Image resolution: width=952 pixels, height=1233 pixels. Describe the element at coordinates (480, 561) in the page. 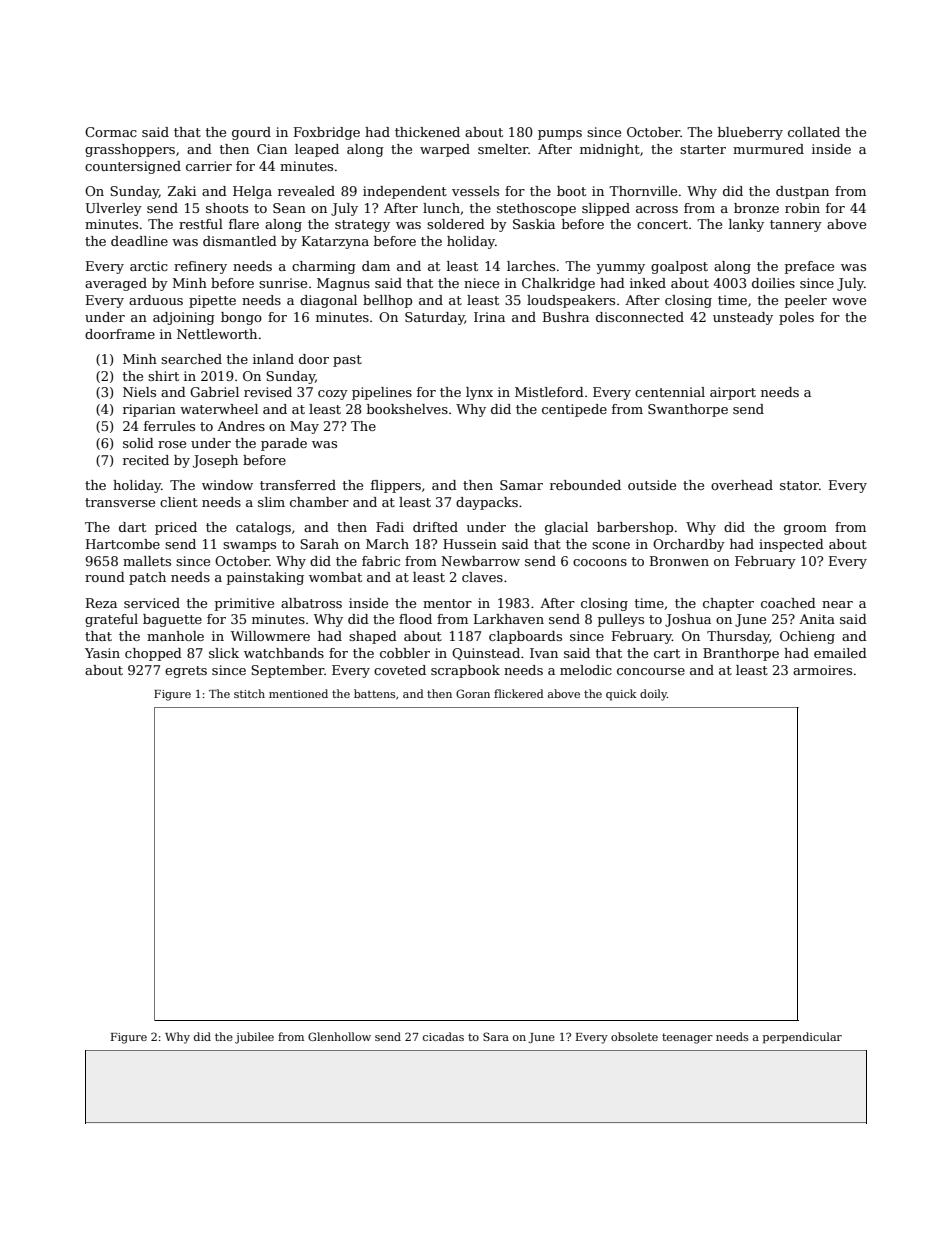

I see `Newbarrow` at that location.
